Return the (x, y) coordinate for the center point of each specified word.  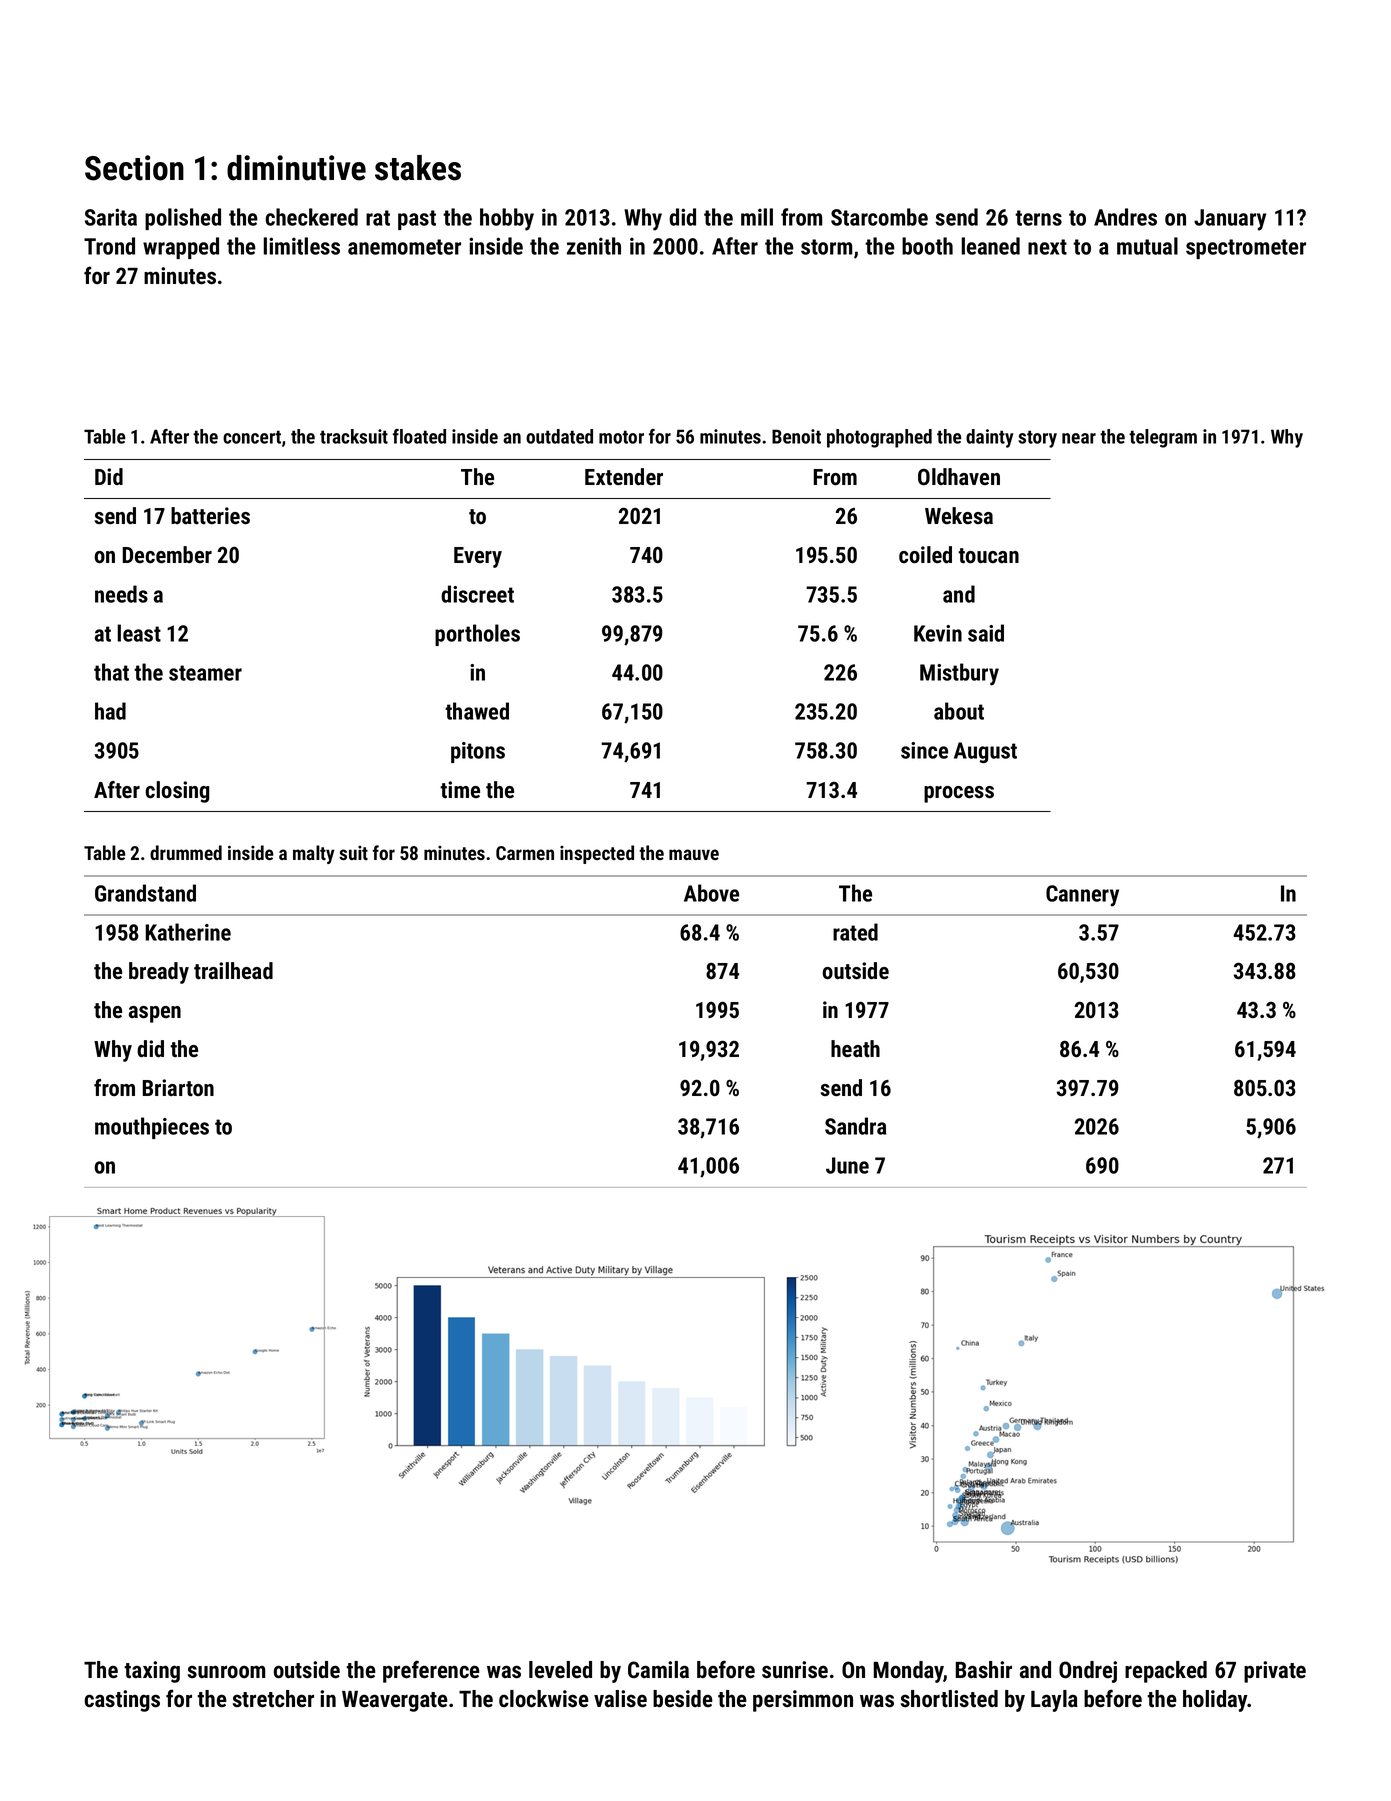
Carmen (525, 853)
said (986, 633)
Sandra (855, 1126)
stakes (418, 168)
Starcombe (879, 217)
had (110, 711)
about (959, 711)
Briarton (178, 1087)
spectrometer (1246, 249)
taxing (152, 1672)
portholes (477, 635)
